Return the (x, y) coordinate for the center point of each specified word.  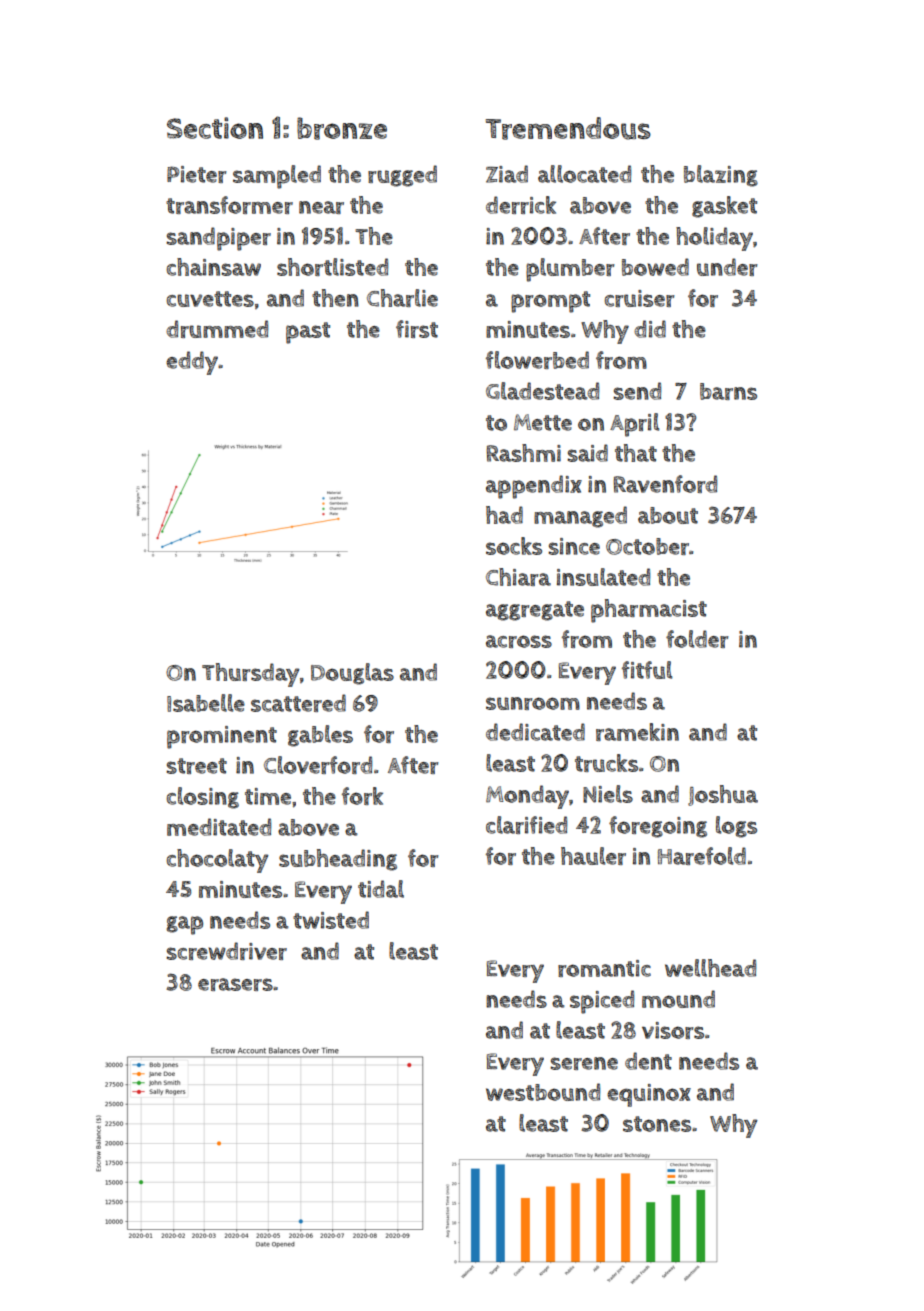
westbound (543, 1092)
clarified (526, 825)
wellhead (710, 968)
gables (320, 736)
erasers (235, 984)
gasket (724, 207)
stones (657, 1124)
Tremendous (568, 128)
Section (215, 128)
